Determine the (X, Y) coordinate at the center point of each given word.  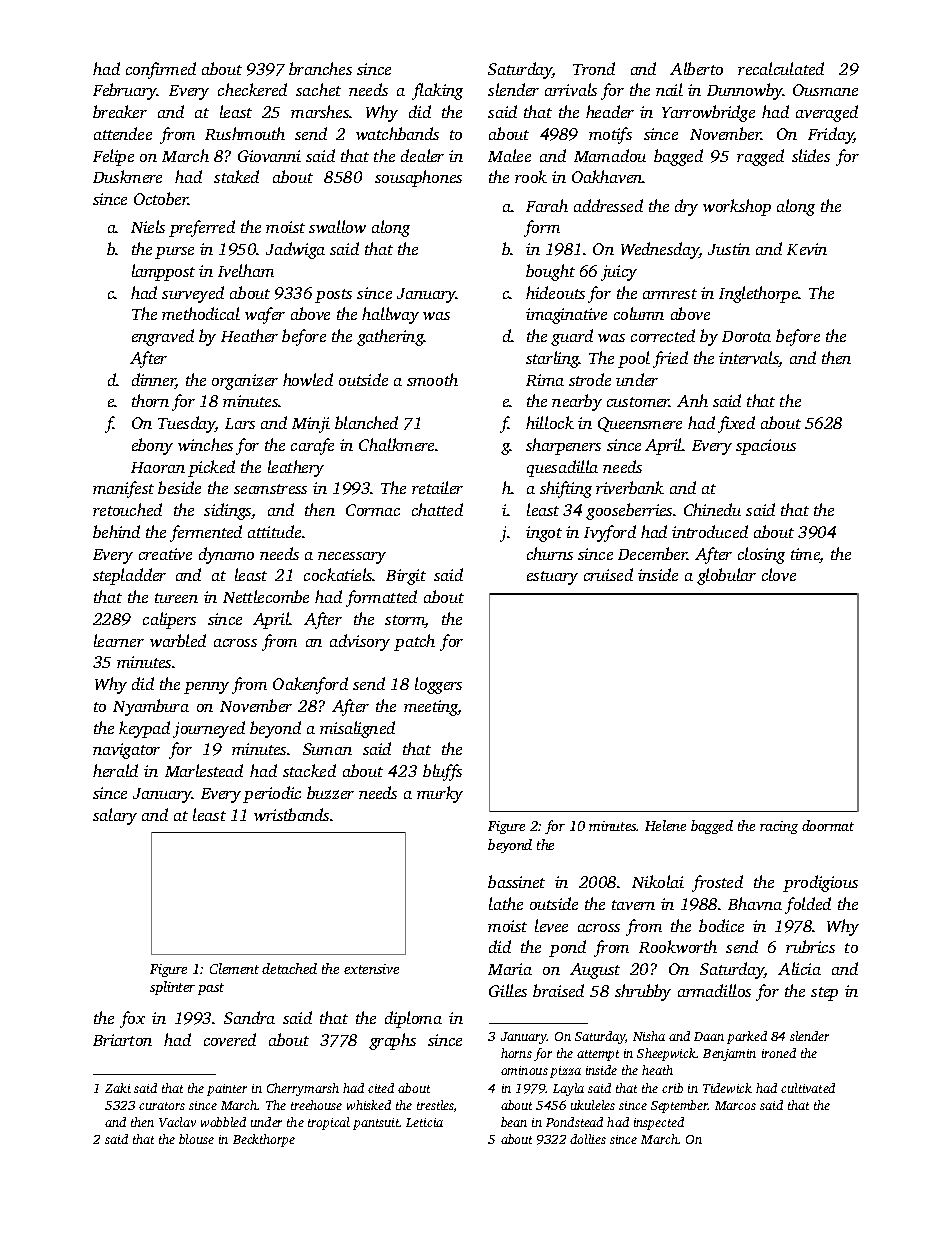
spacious (766, 447)
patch (414, 642)
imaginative (566, 316)
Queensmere (640, 424)
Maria (510, 969)
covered (230, 1039)
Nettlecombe (266, 596)
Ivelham (246, 270)
